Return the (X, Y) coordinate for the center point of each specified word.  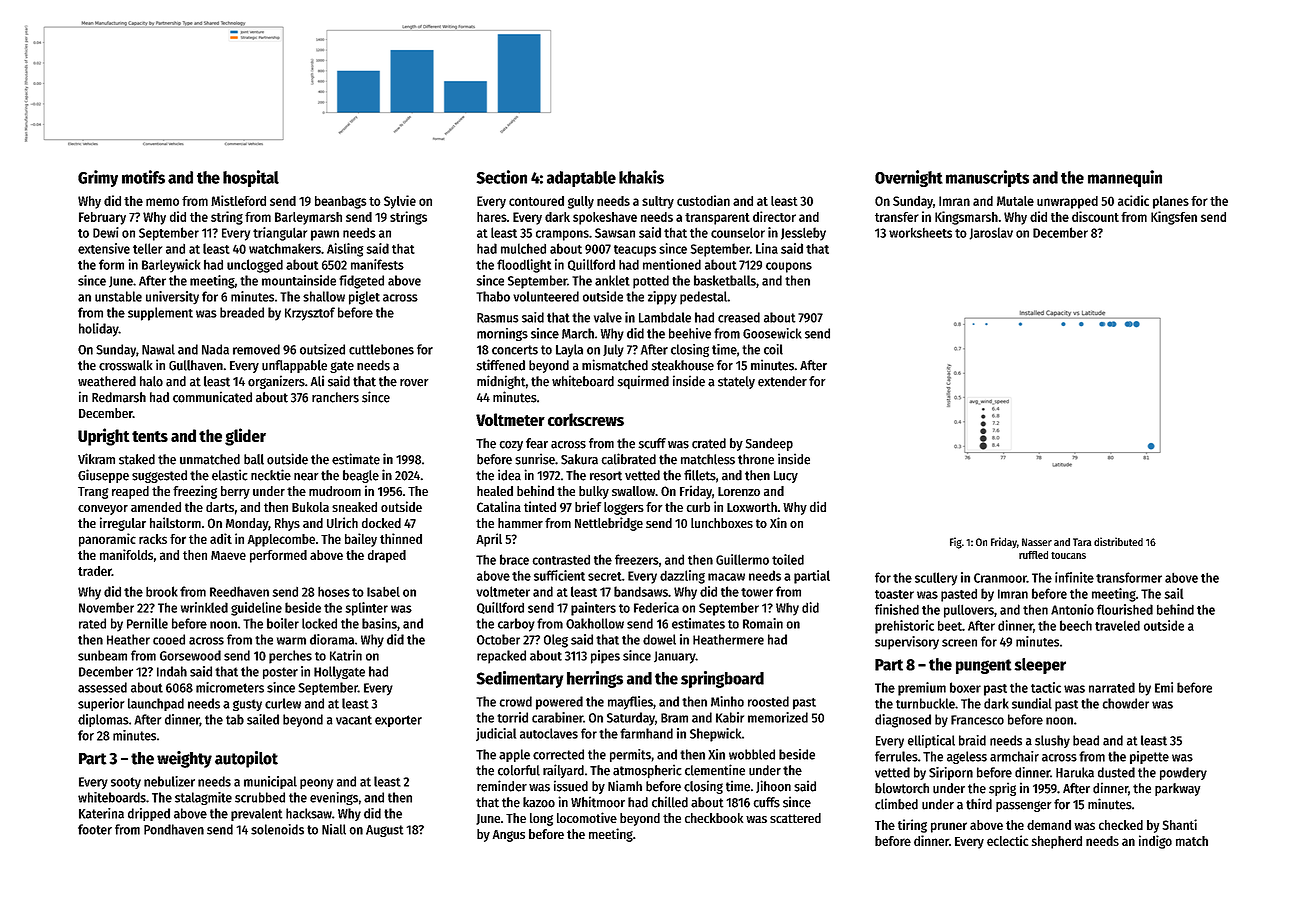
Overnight (909, 178)
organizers (276, 382)
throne (756, 459)
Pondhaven (174, 829)
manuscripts (987, 178)
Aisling (345, 250)
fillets (700, 475)
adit (221, 538)
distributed (1118, 541)
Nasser (1037, 542)
